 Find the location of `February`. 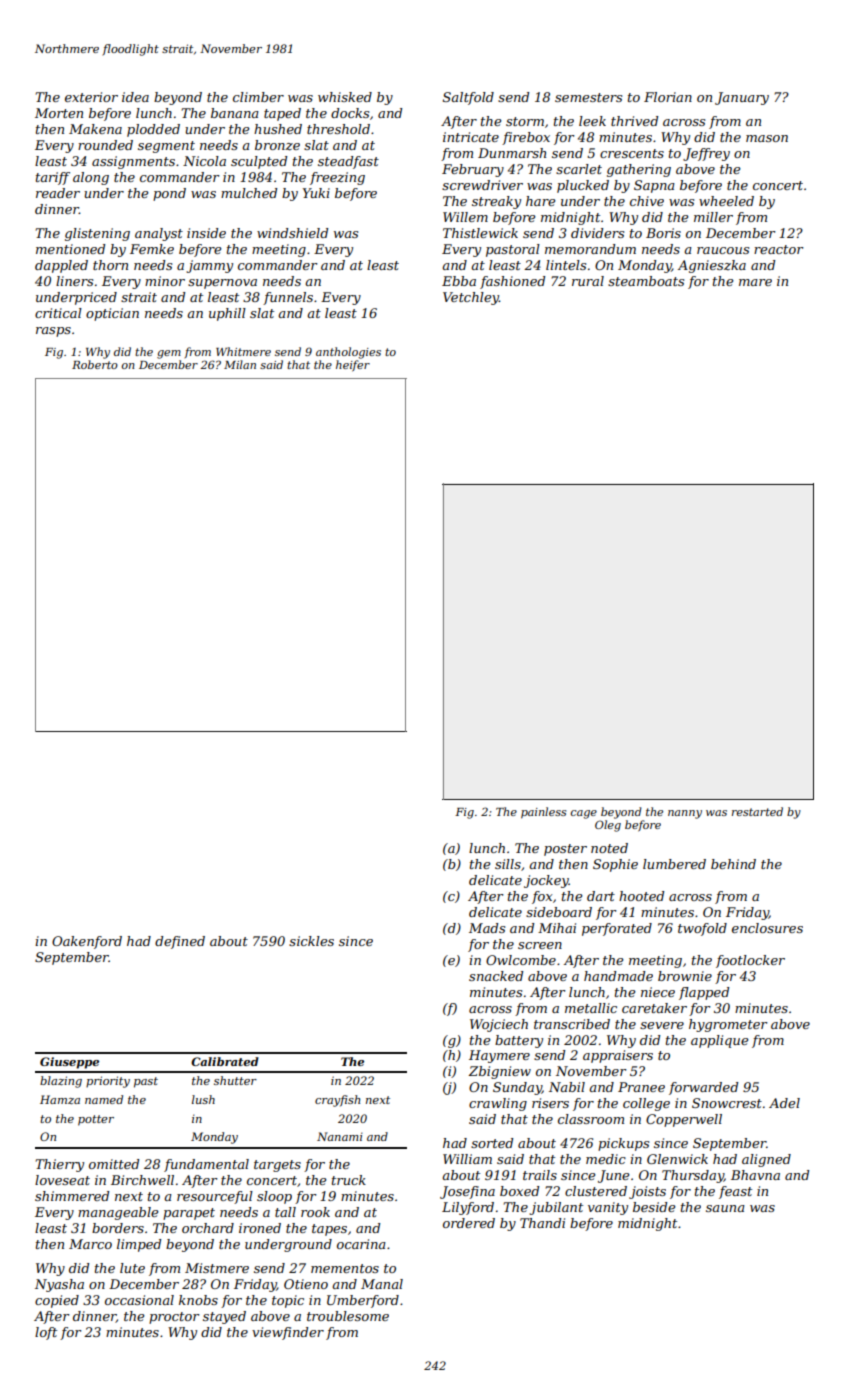

February is located at coordinates (473, 170).
